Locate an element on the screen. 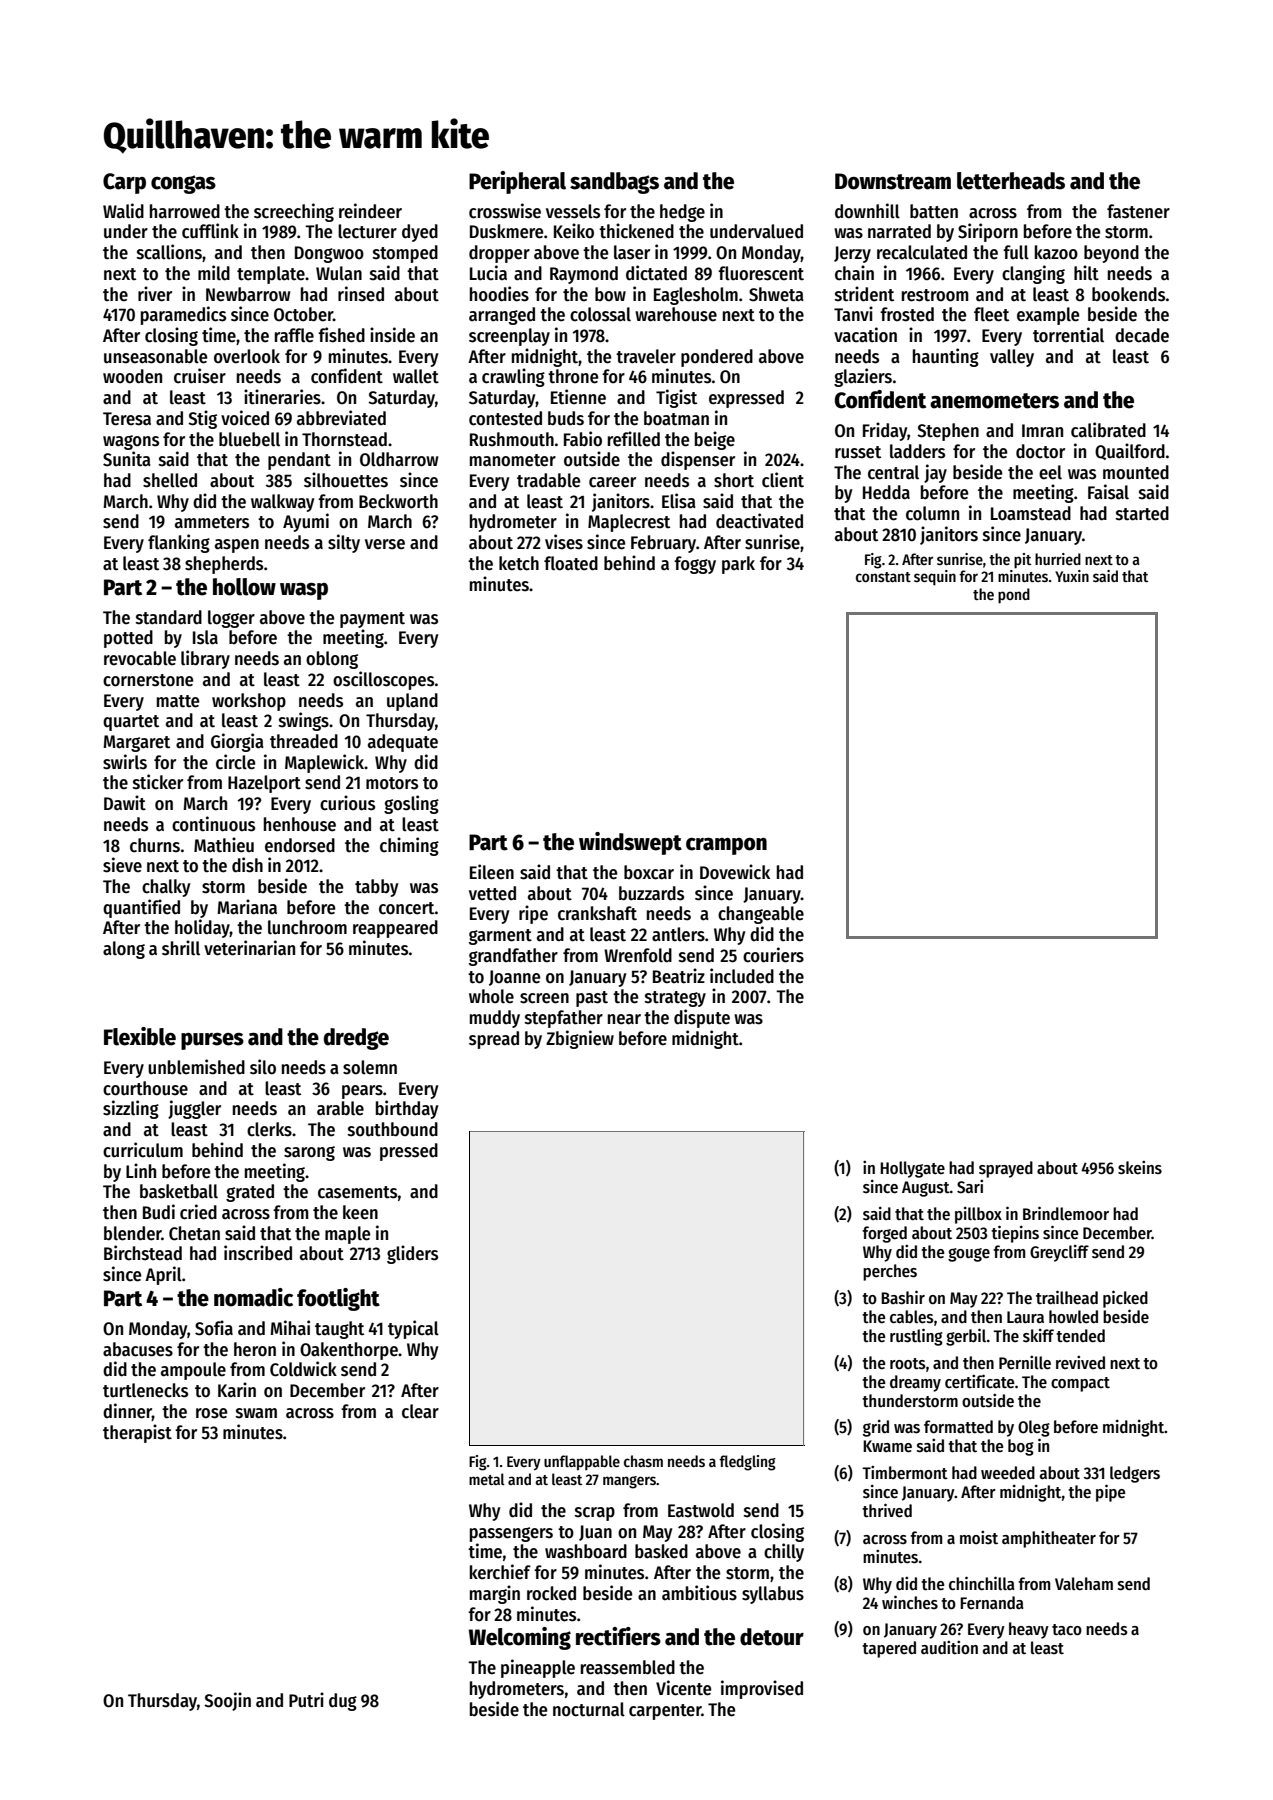  sandbags is located at coordinates (614, 183).
